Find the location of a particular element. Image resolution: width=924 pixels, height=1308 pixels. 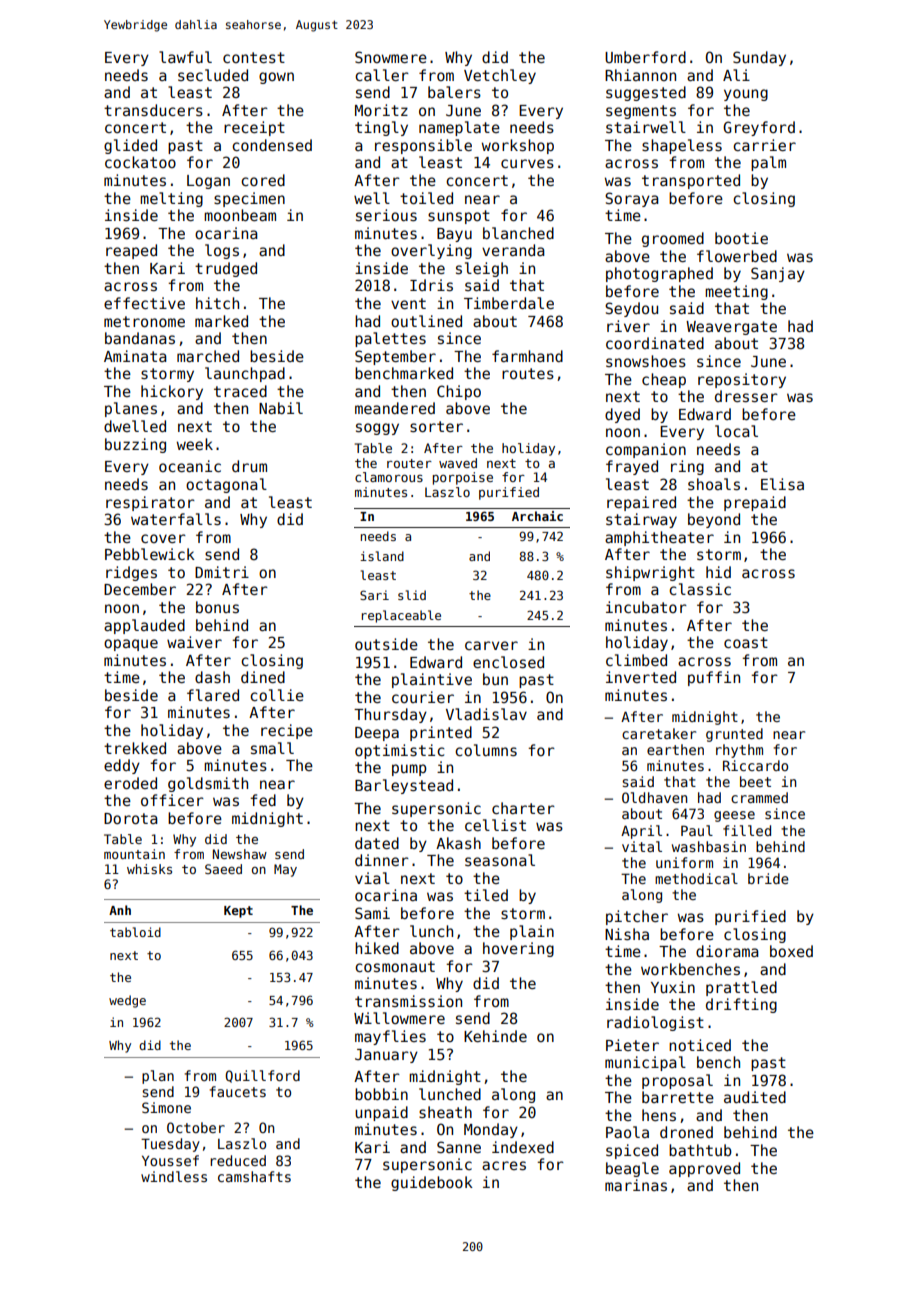

waterfalls is located at coordinates (176, 519).
